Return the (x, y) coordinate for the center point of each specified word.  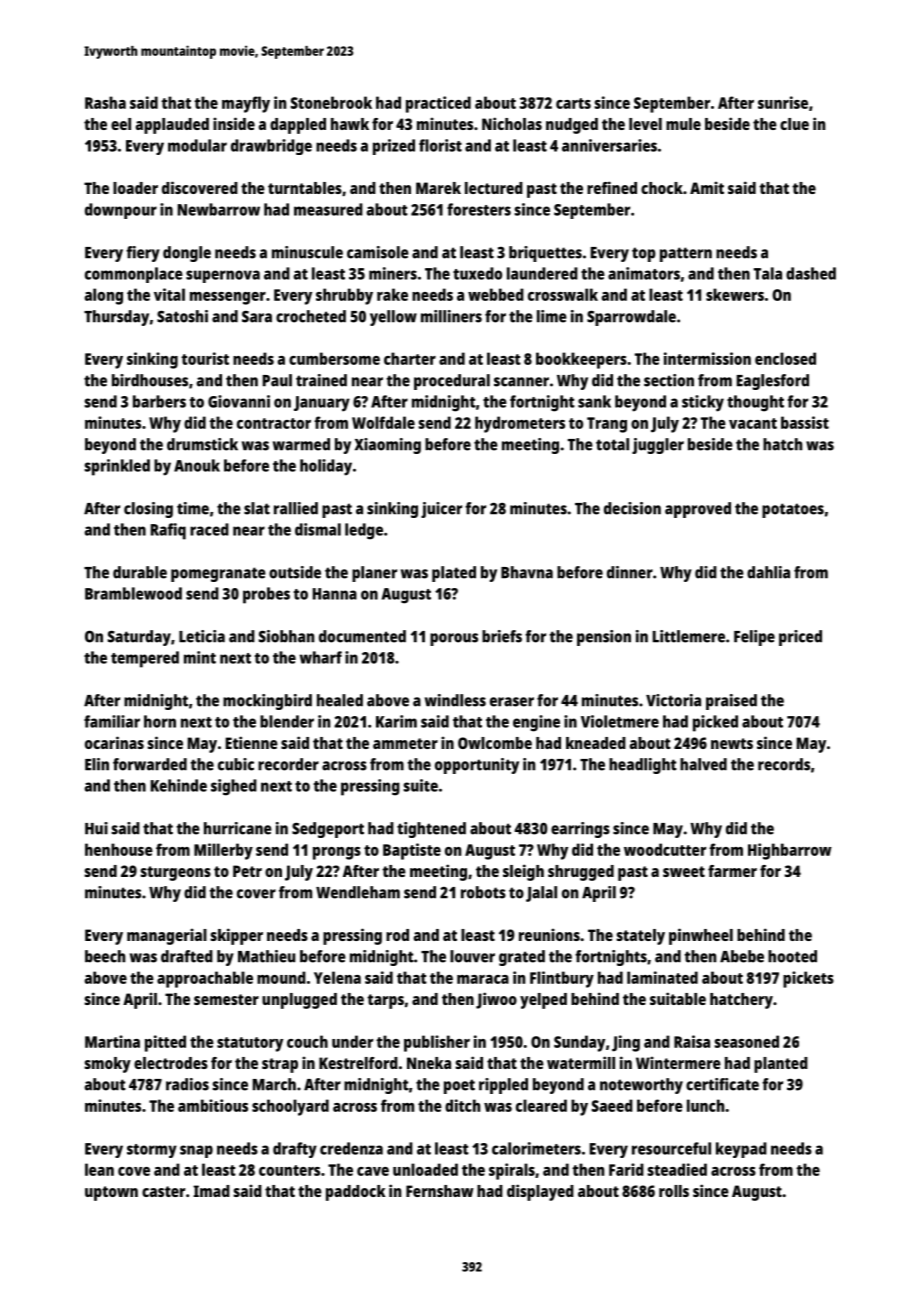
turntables (305, 188)
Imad (211, 1191)
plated (454, 574)
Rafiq (168, 531)
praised (731, 702)
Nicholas (512, 123)
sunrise (783, 102)
